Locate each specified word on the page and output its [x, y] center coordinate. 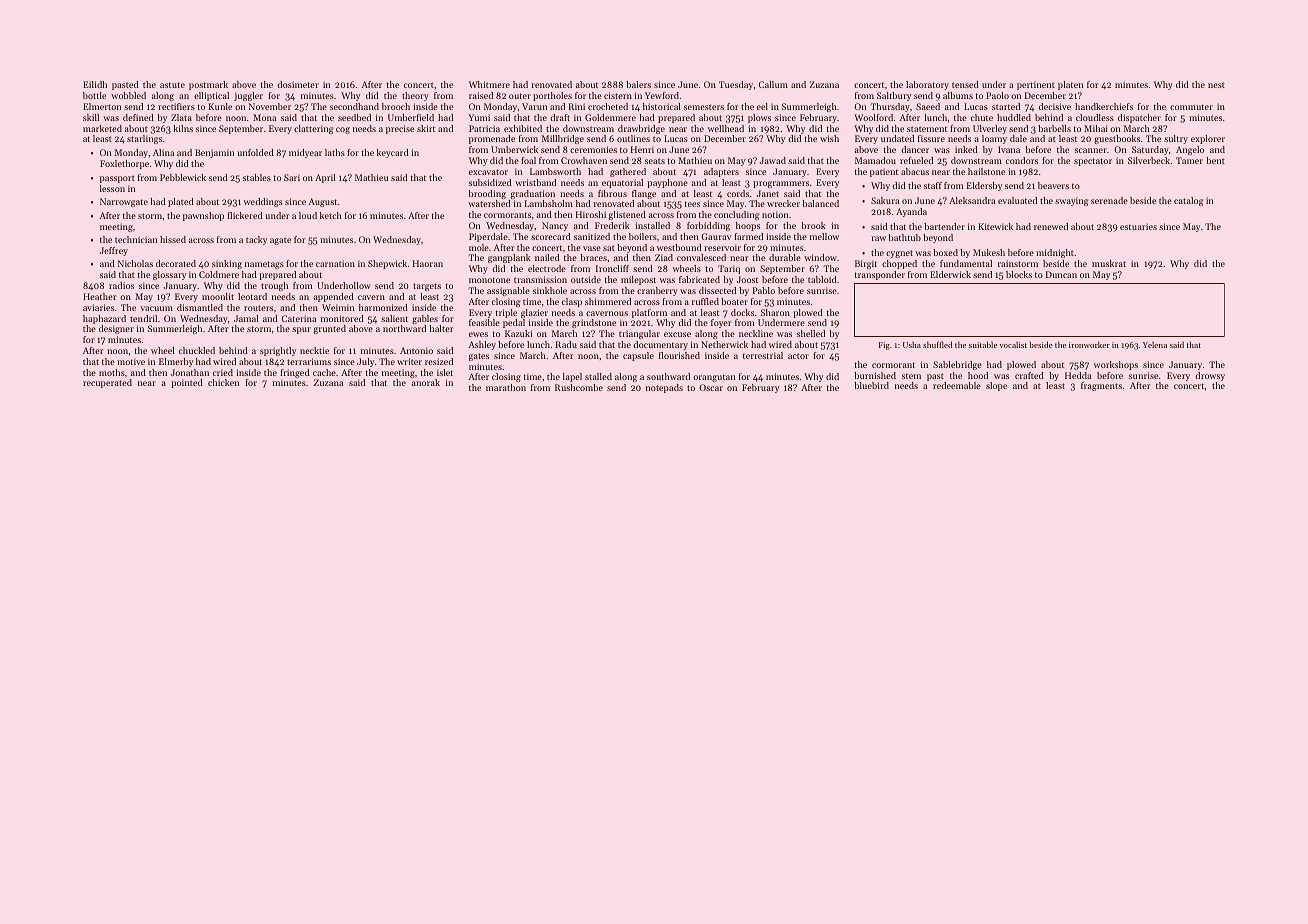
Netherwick [724, 344]
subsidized [490, 182]
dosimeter [298, 84]
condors [1022, 160]
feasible [484, 322]
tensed [965, 84]
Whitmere [489, 84]
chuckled [197, 350]
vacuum [156, 308]
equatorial [622, 183]
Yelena [1155, 344]
